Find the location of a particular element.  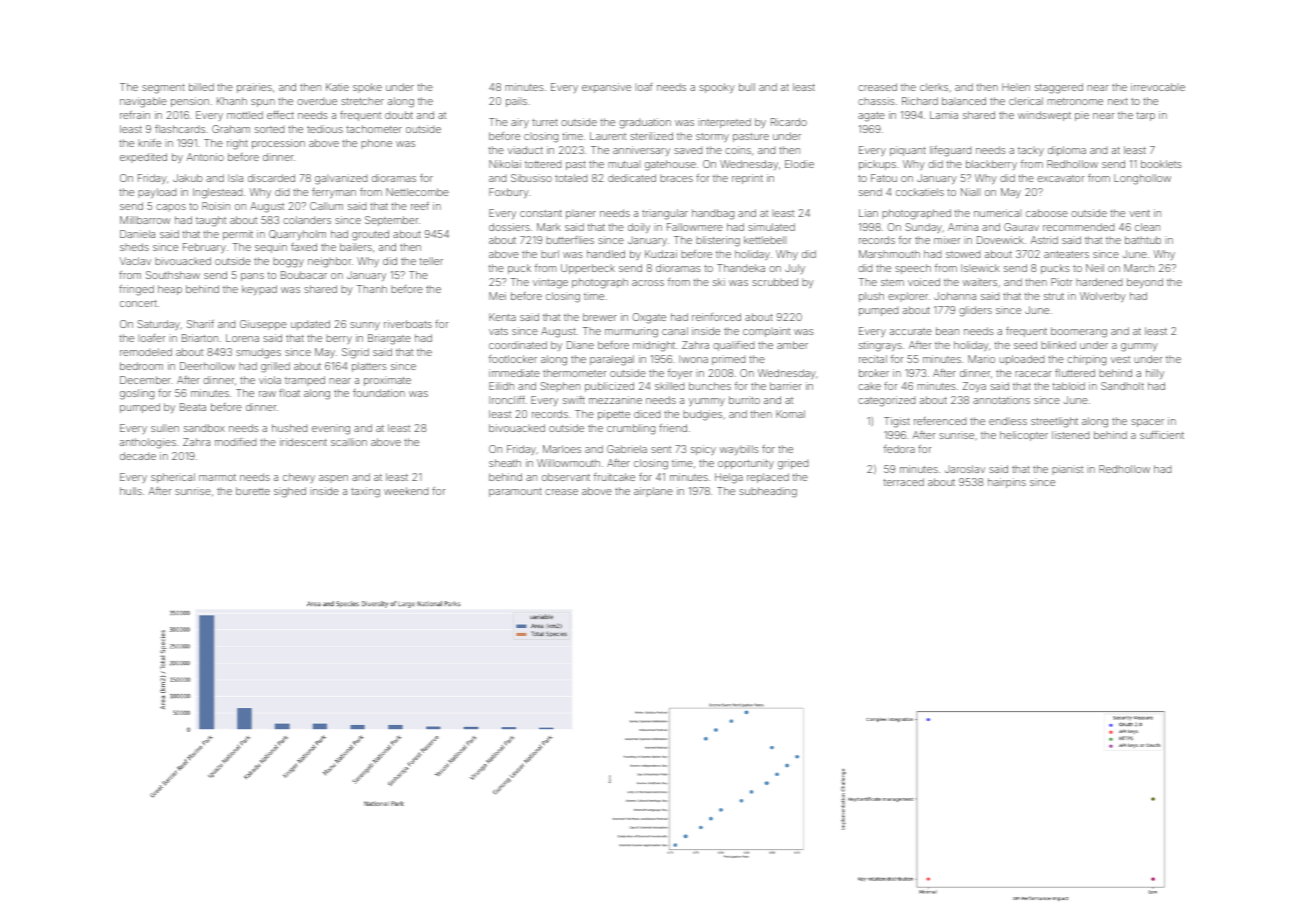

bean is located at coordinates (947, 331).
